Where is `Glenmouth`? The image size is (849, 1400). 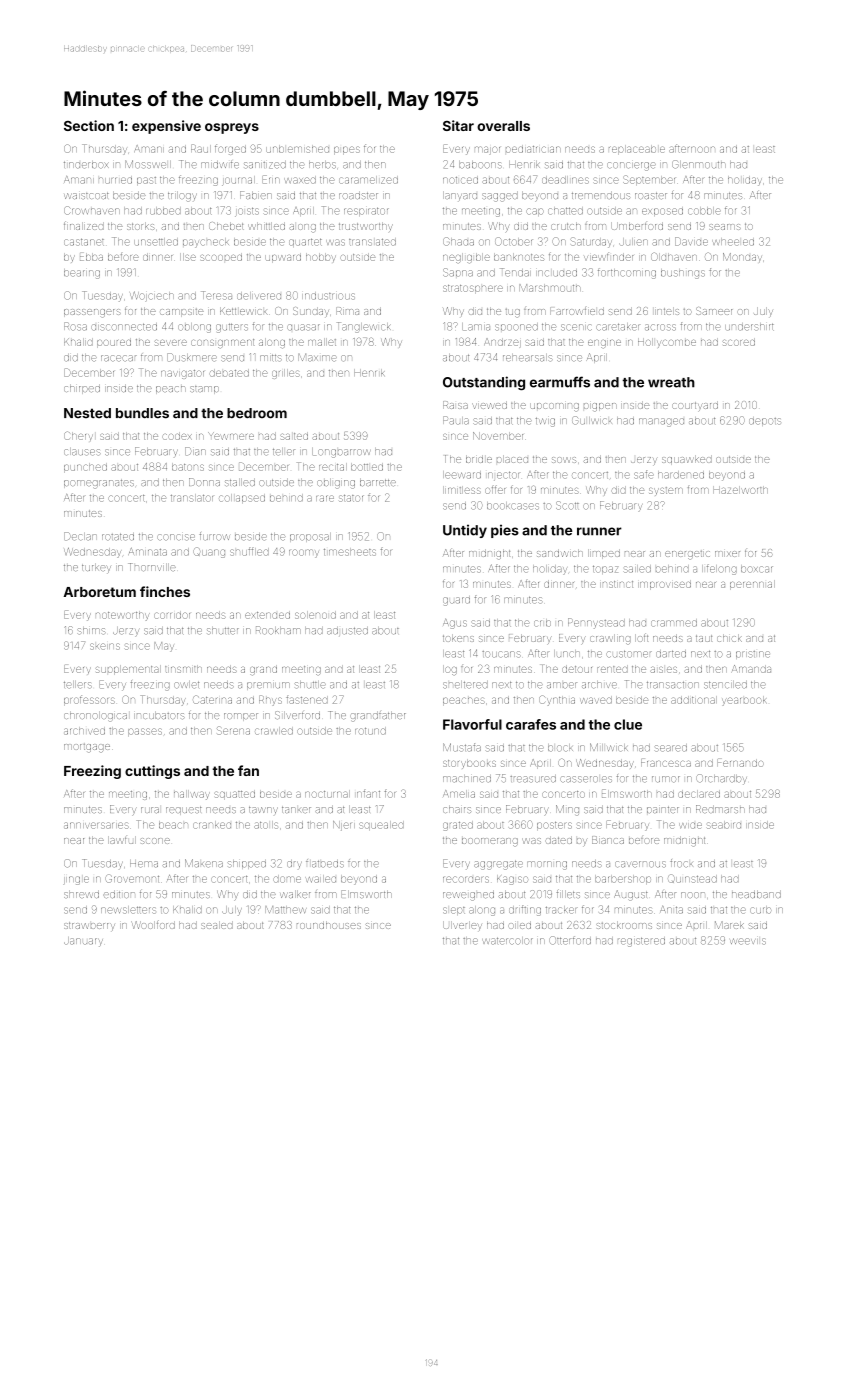
Glenmouth is located at coordinates (698, 164).
